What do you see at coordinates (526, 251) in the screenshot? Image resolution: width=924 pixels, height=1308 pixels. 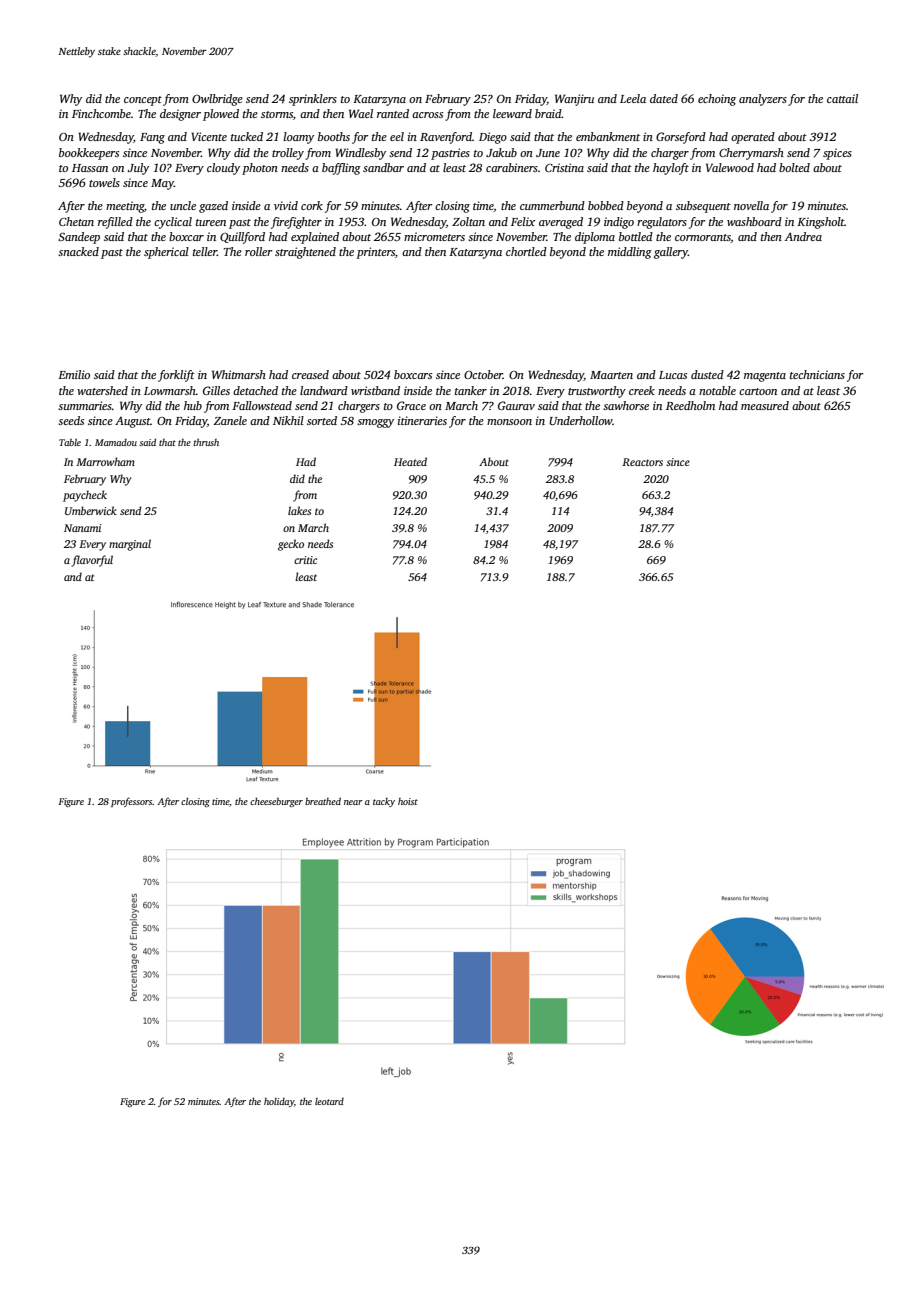 I see `chortled` at bounding box center [526, 251].
